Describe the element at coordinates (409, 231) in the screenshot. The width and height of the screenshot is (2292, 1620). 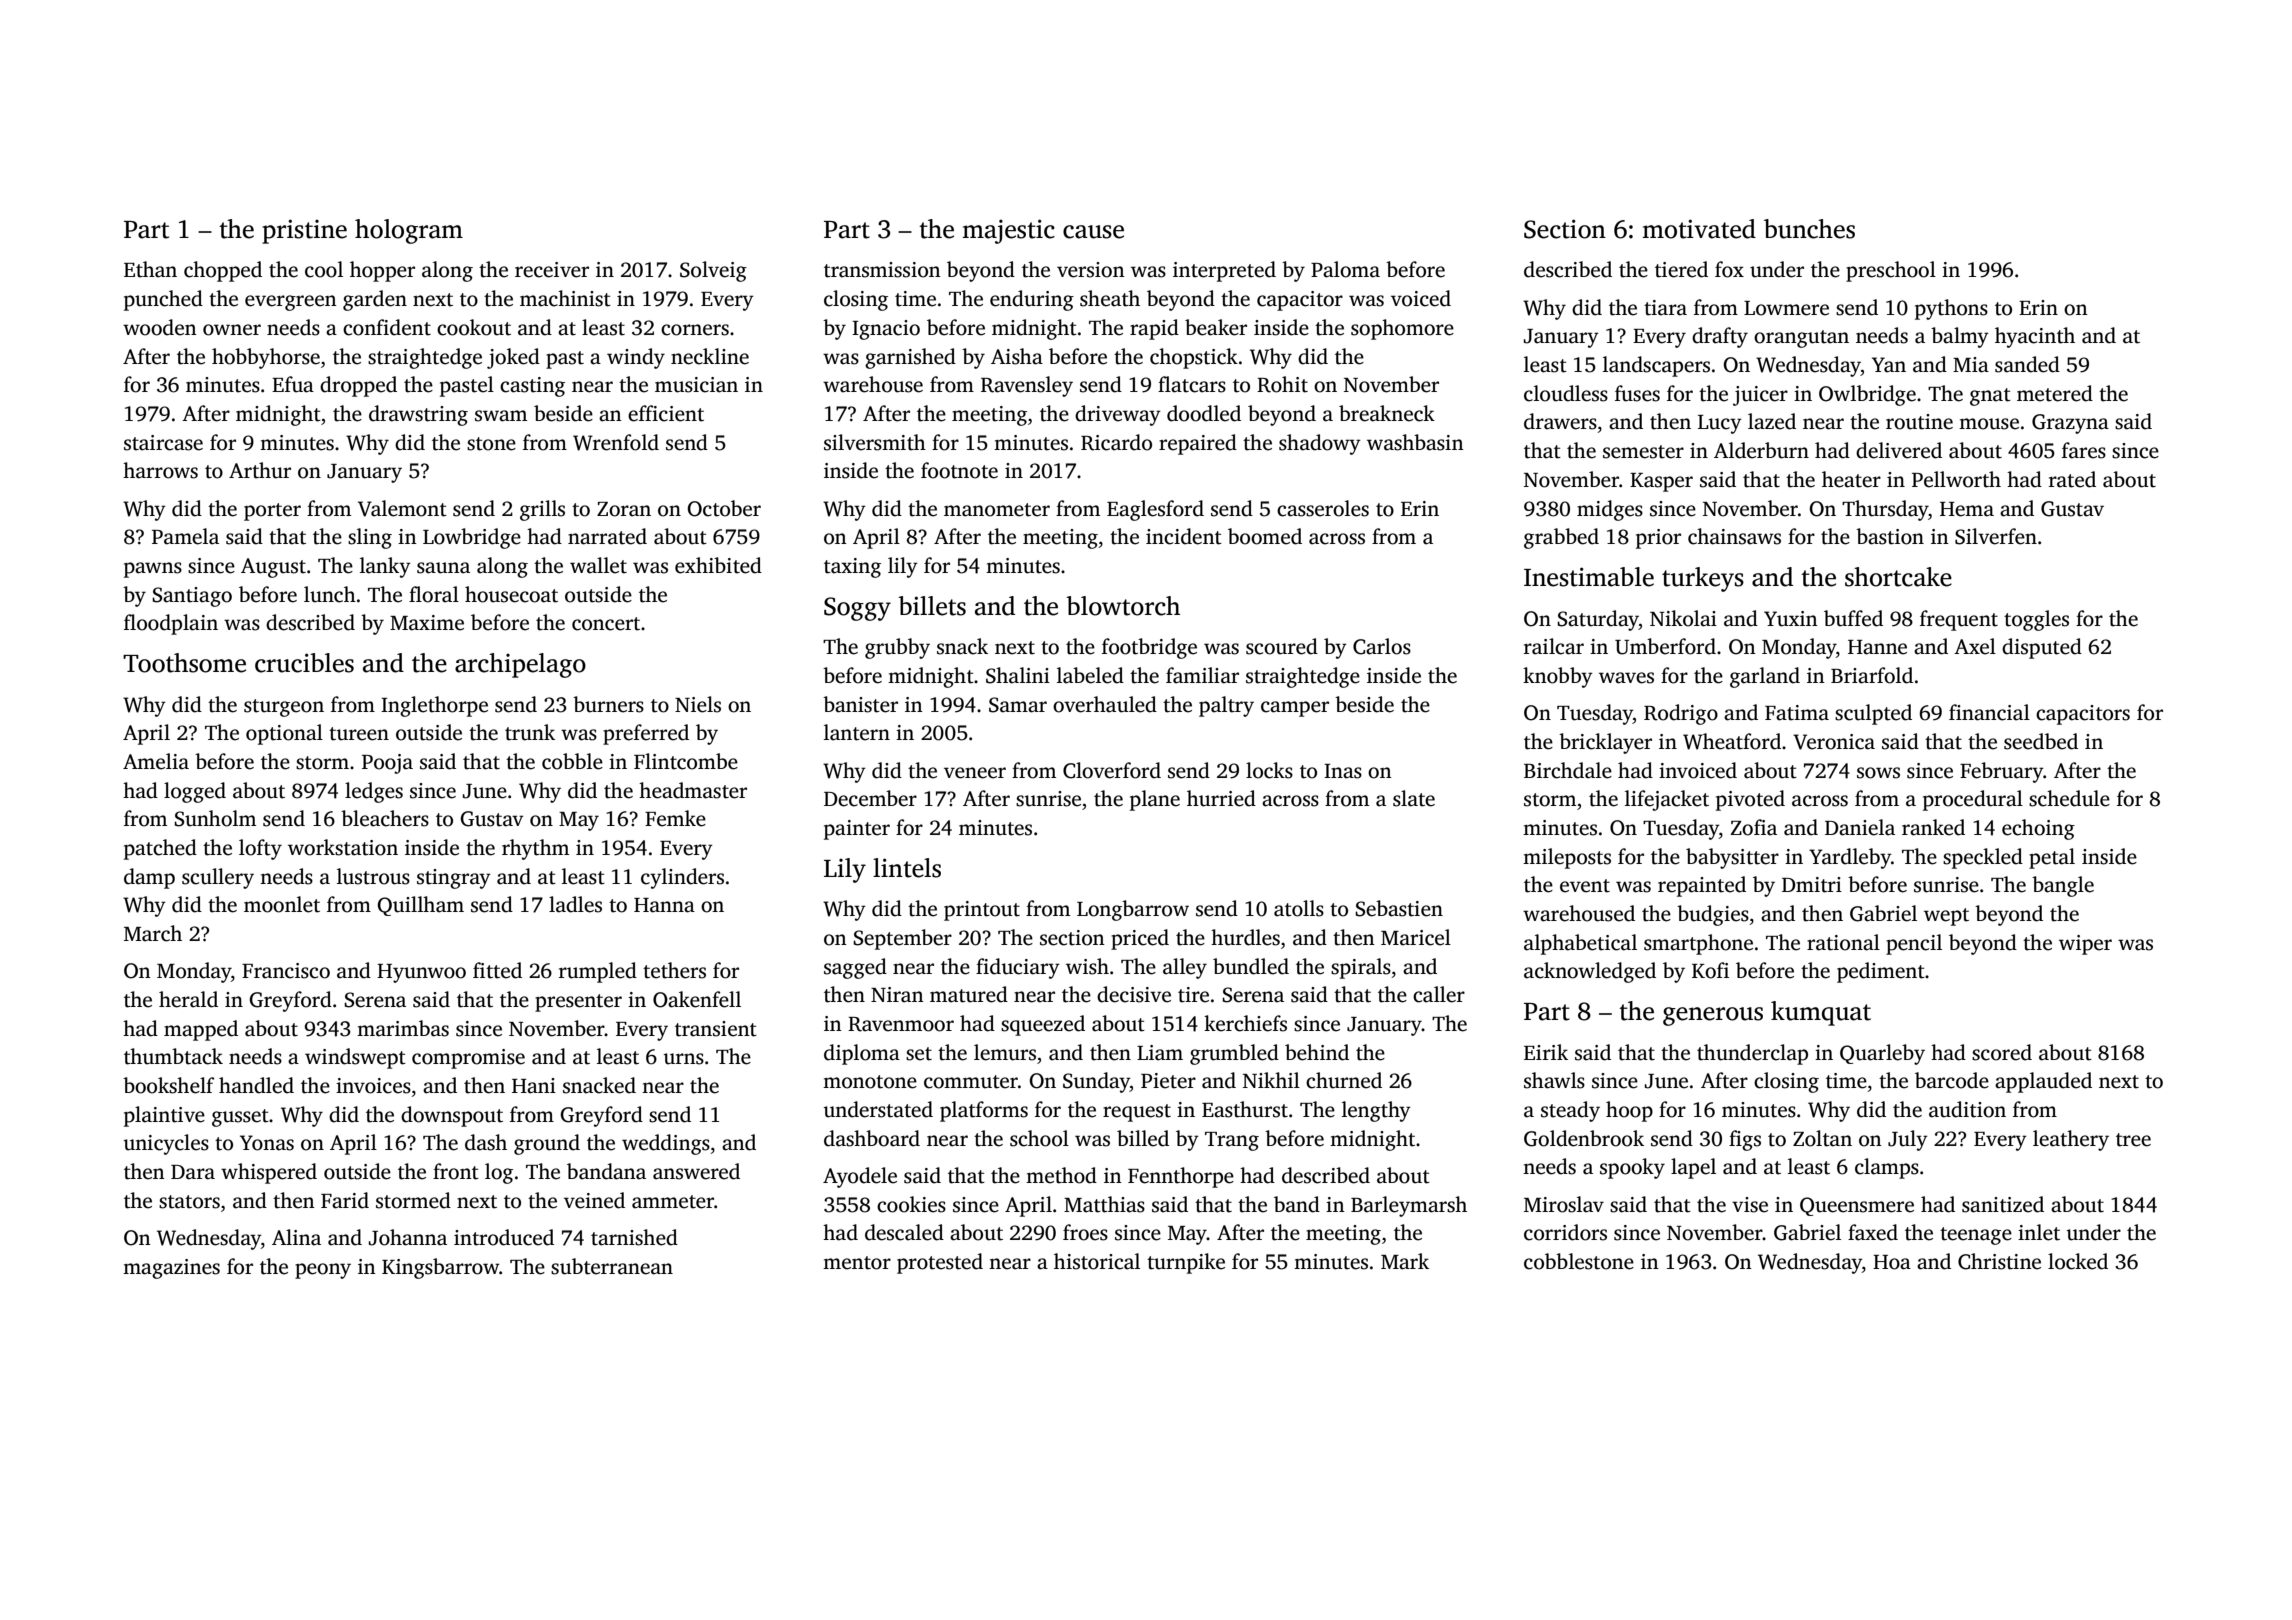
I see `hologram` at that location.
